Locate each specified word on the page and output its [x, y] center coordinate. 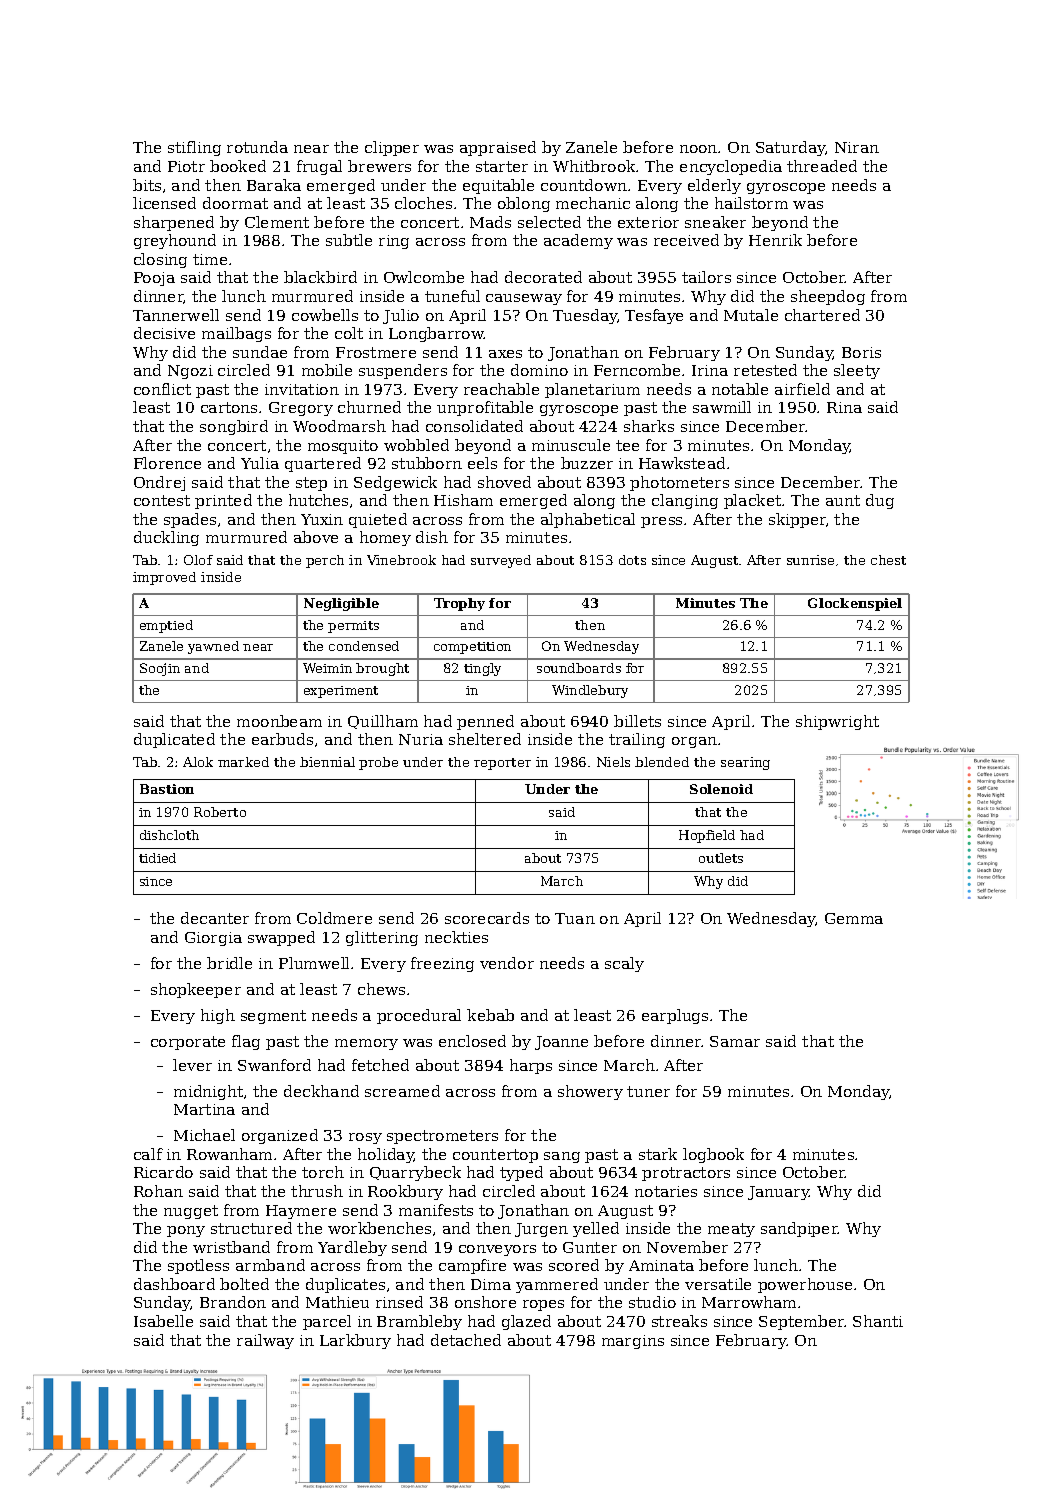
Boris [861, 352]
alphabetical [588, 520]
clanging [685, 501]
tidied [157, 858]
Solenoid [721, 789]
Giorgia [213, 939]
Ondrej [159, 483]
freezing [442, 964]
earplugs [675, 1016]
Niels [613, 762]
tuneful [452, 296]
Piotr [186, 166]
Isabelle [163, 1321]
